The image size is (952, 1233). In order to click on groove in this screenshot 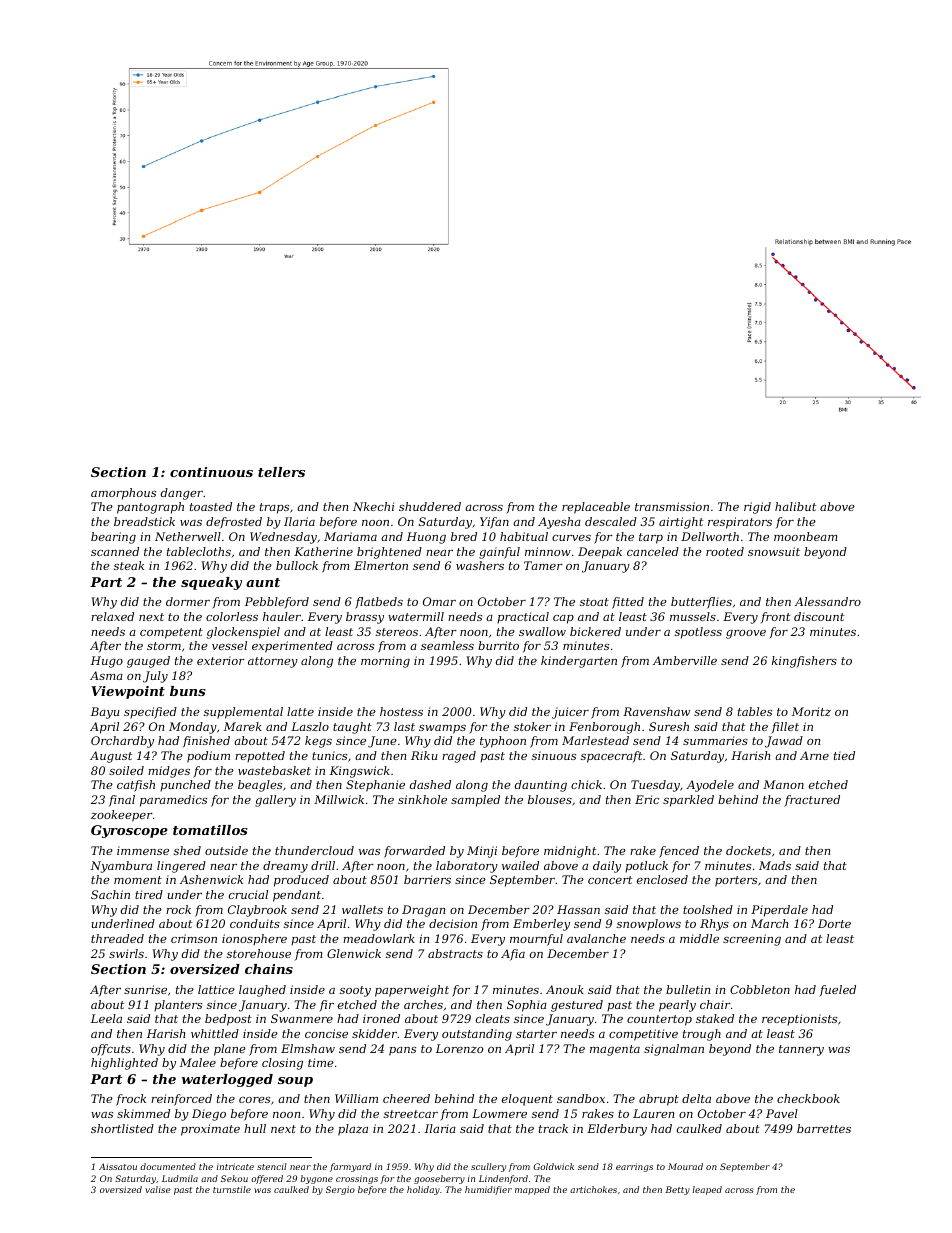, I will do `click(746, 634)`.
